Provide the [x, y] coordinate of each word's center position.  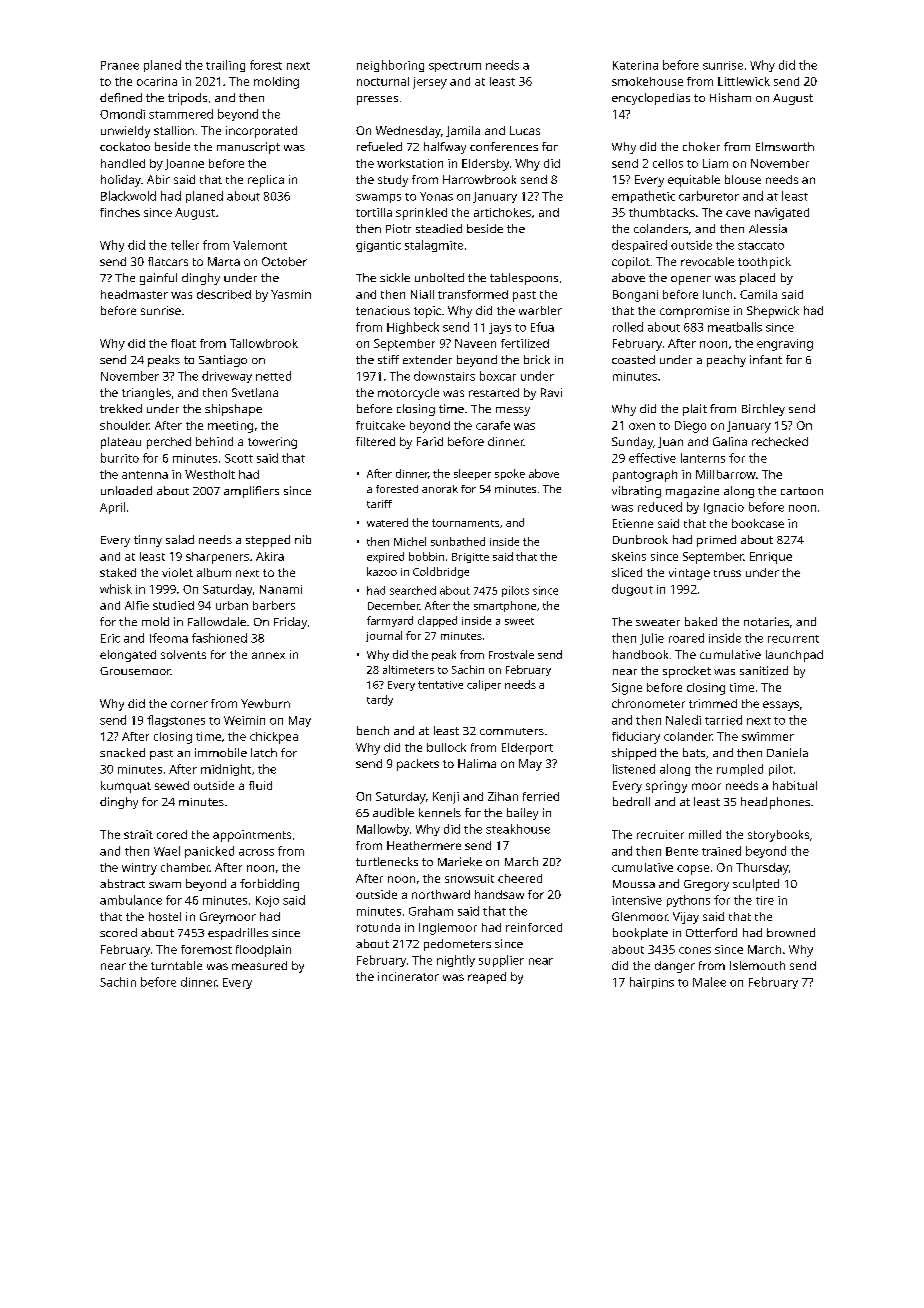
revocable [707, 261]
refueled [379, 146]
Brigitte [470, 558]
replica [266, 181]
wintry [139, 869]
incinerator [408, 976]
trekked [121, 408]
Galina [730, 441]
